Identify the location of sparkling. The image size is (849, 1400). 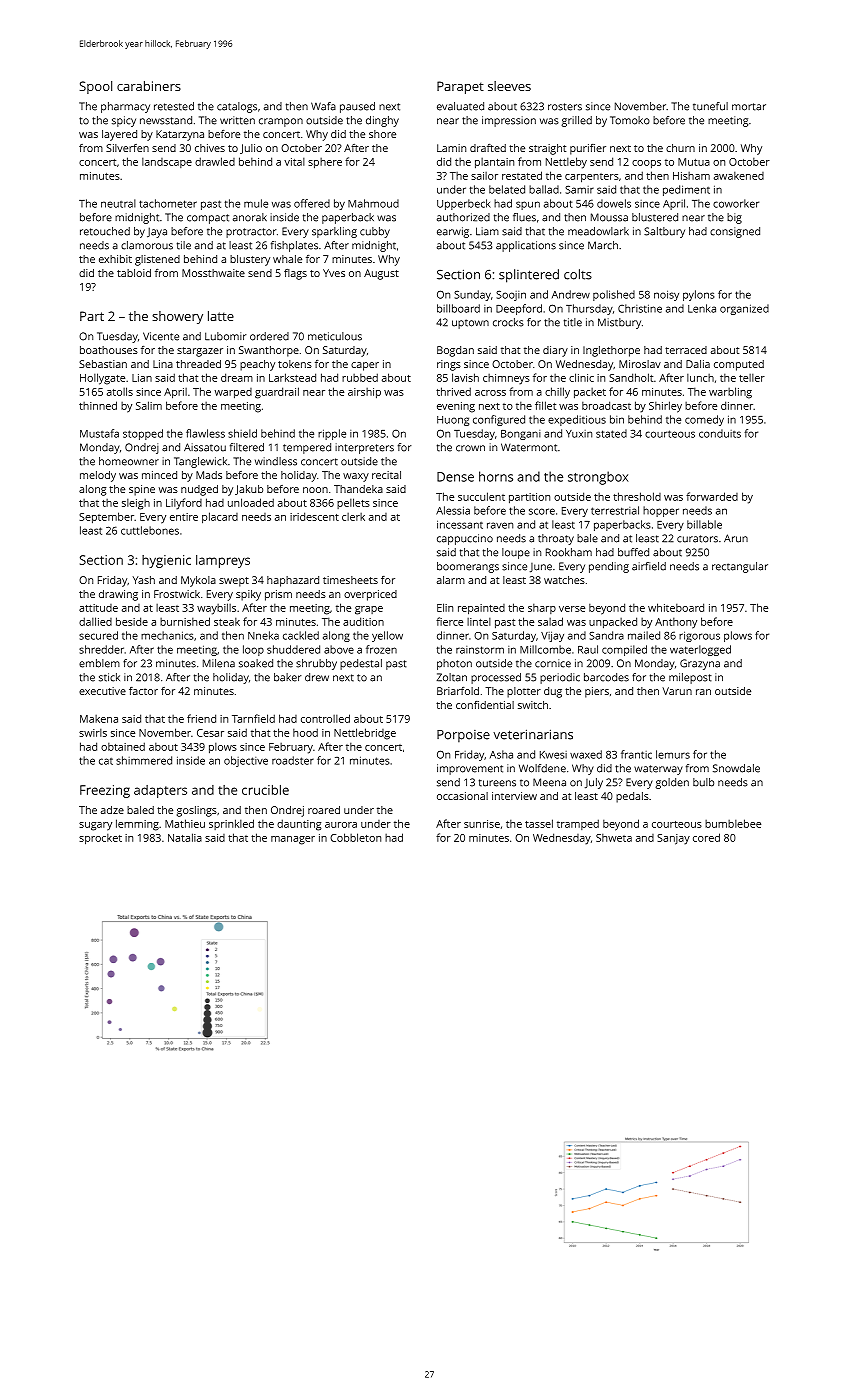
(334, 232).
